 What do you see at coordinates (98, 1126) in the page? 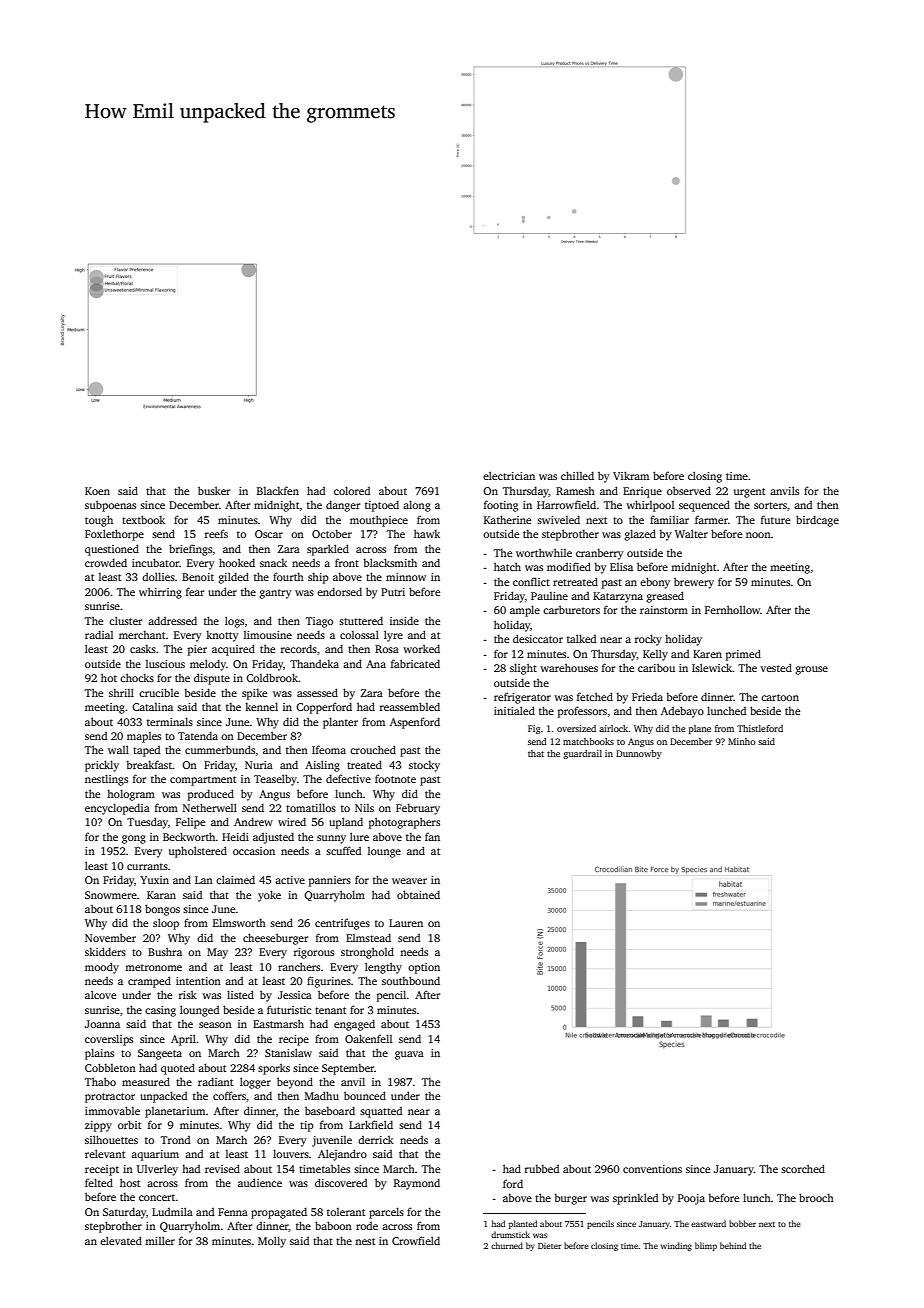
I see `zippy` at bounding box center [98, 1126].
